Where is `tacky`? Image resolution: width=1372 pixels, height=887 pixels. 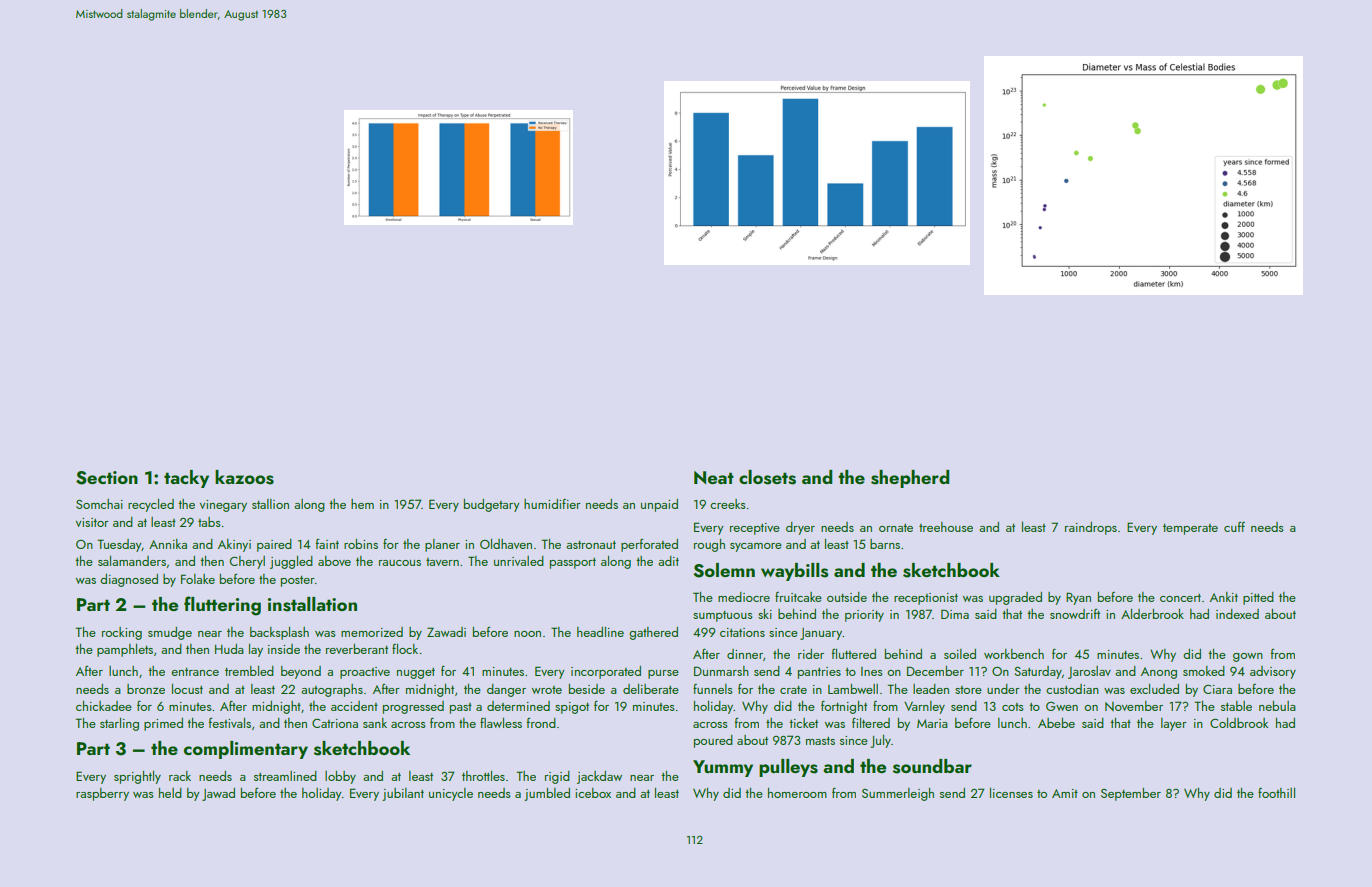
tacky is located at coordinates (186, 479).
